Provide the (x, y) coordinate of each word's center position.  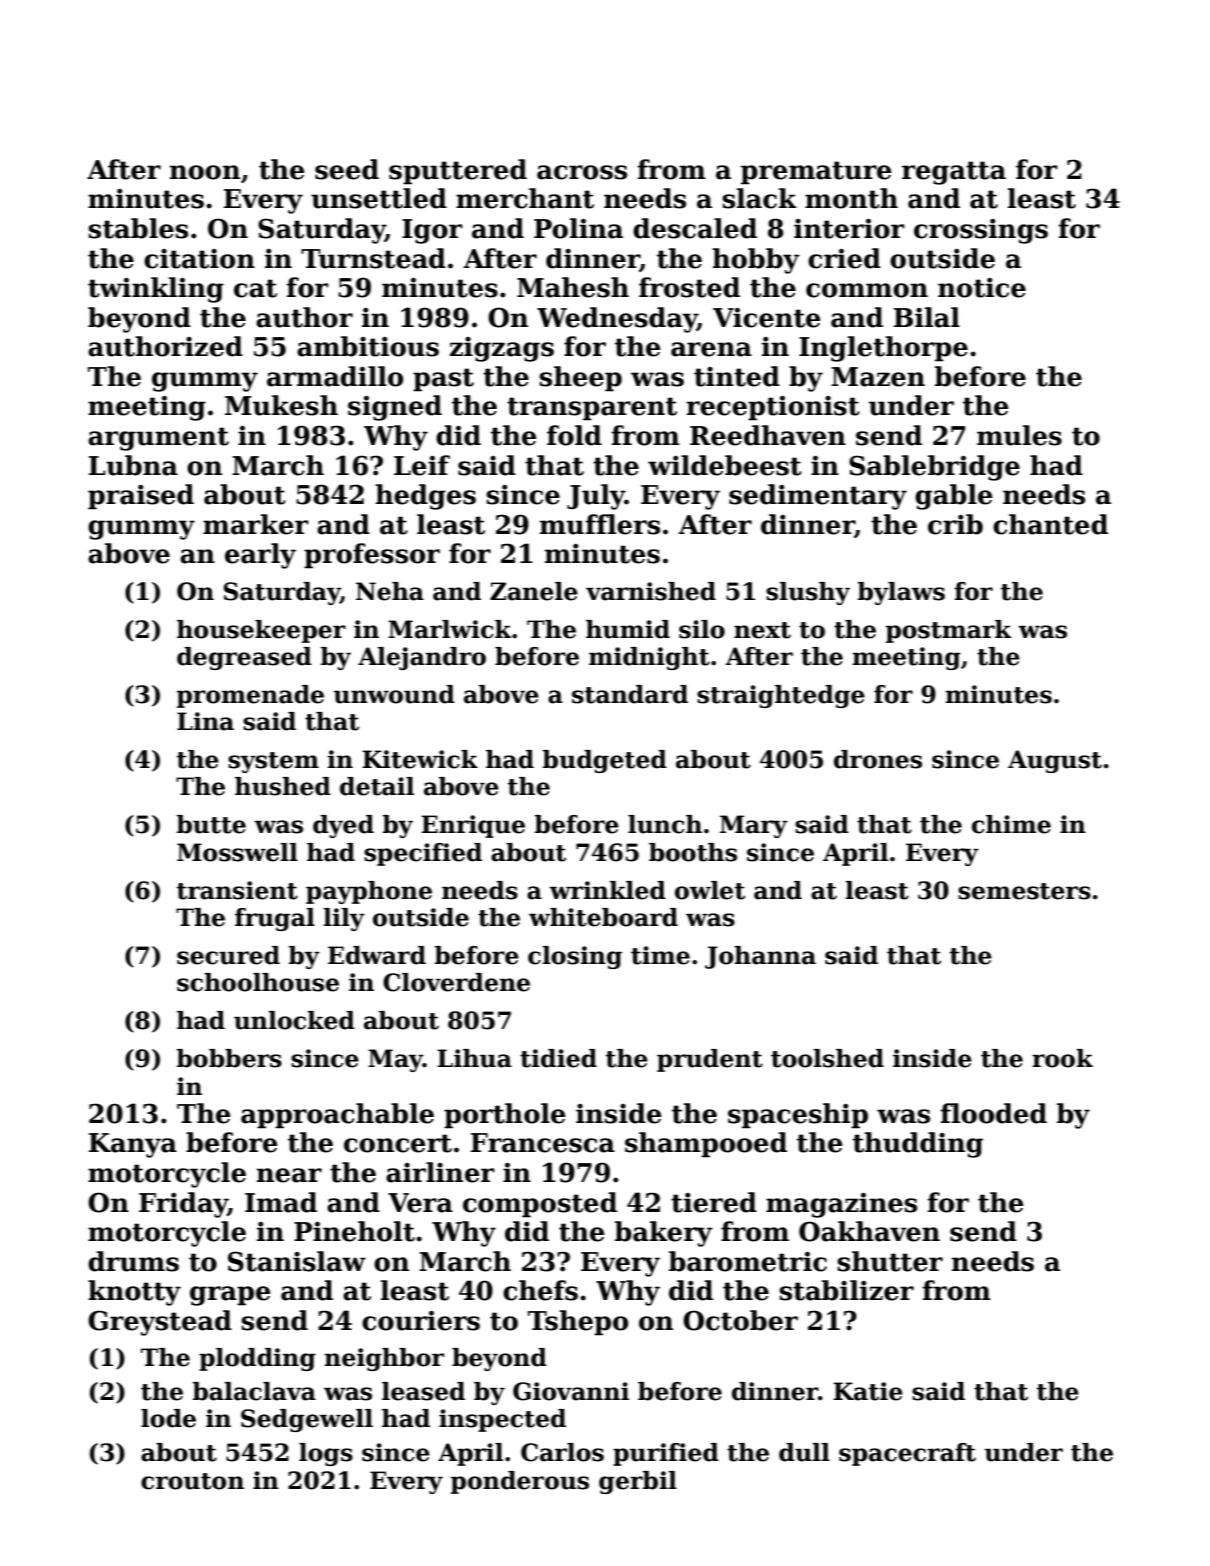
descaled (695, 228)
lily (344, 919)
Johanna (760, 957)
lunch (665, 824)
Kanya (133, 1145)
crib (955, 524)
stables (138, 228)
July (596, 497)
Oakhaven (869, 1231)
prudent (710, 1060)
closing (575, 957)
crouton (192, 1481)
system (273, 762)
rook (1062, 1058)
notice (982, 288)
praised (141, 497)
